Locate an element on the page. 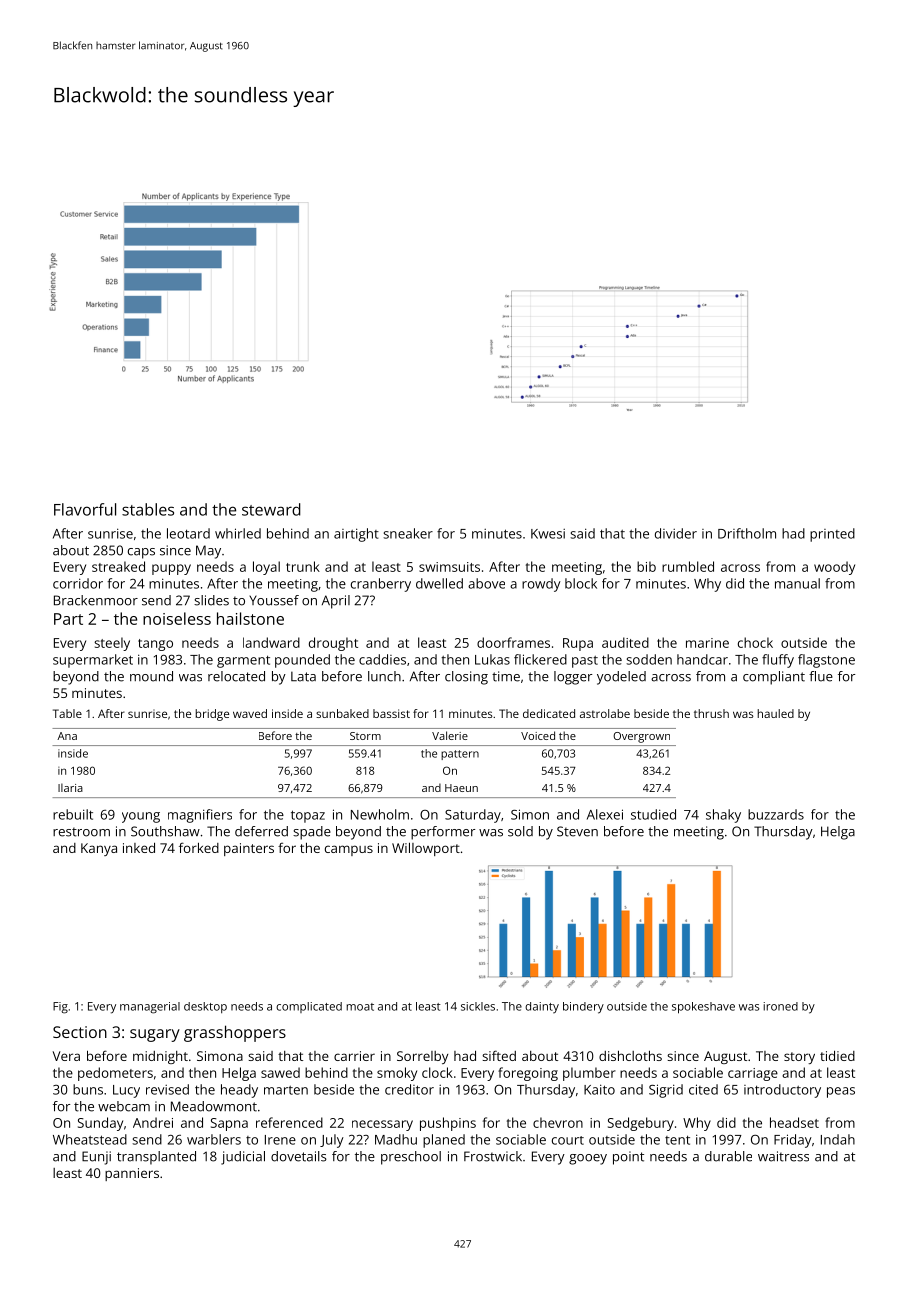 The width and height of the image is (908, 1316). chock is located at coordinates (755, 642).
